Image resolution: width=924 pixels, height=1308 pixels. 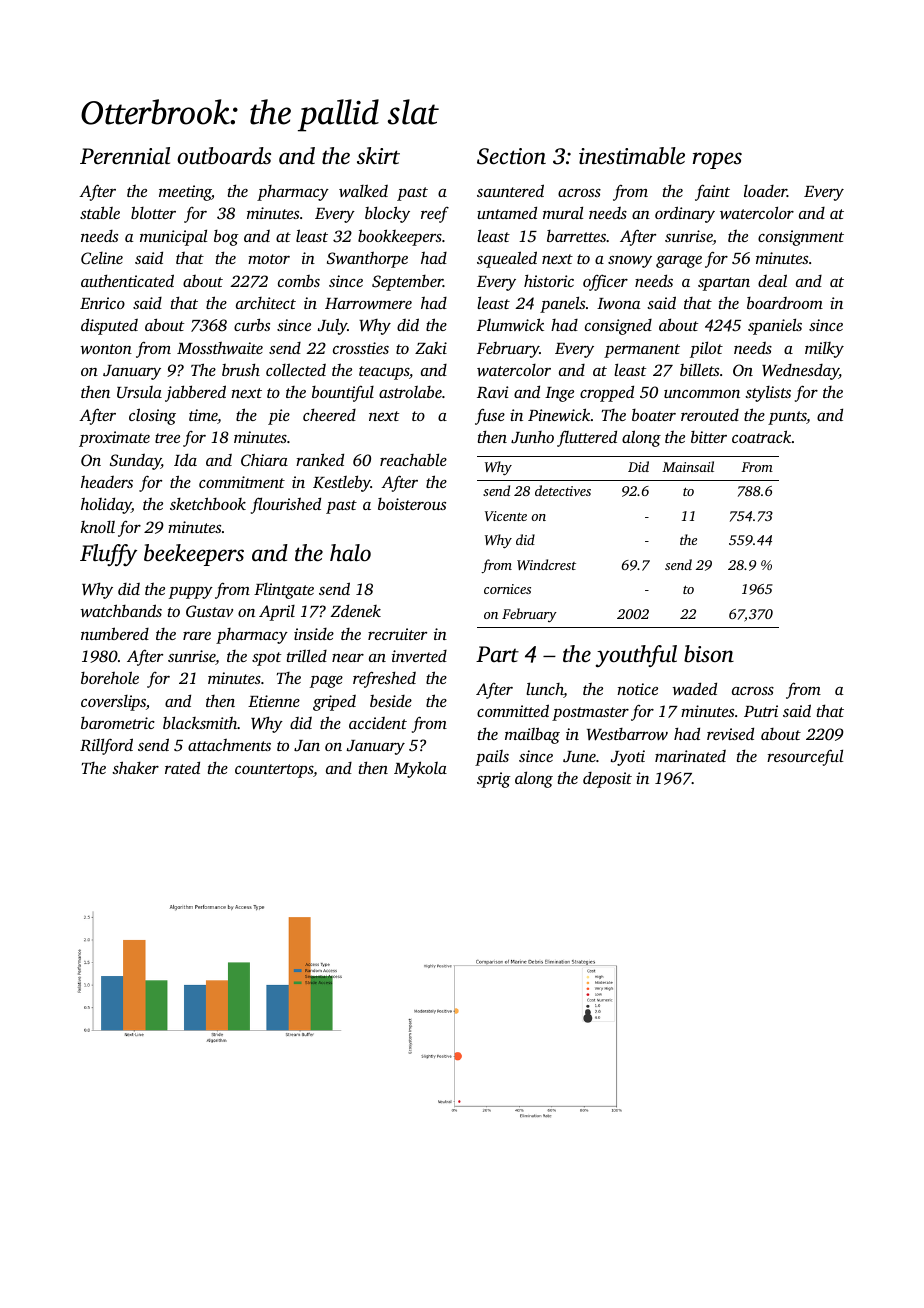 I want to click on Flintgate, so click(x=284, y=591).
